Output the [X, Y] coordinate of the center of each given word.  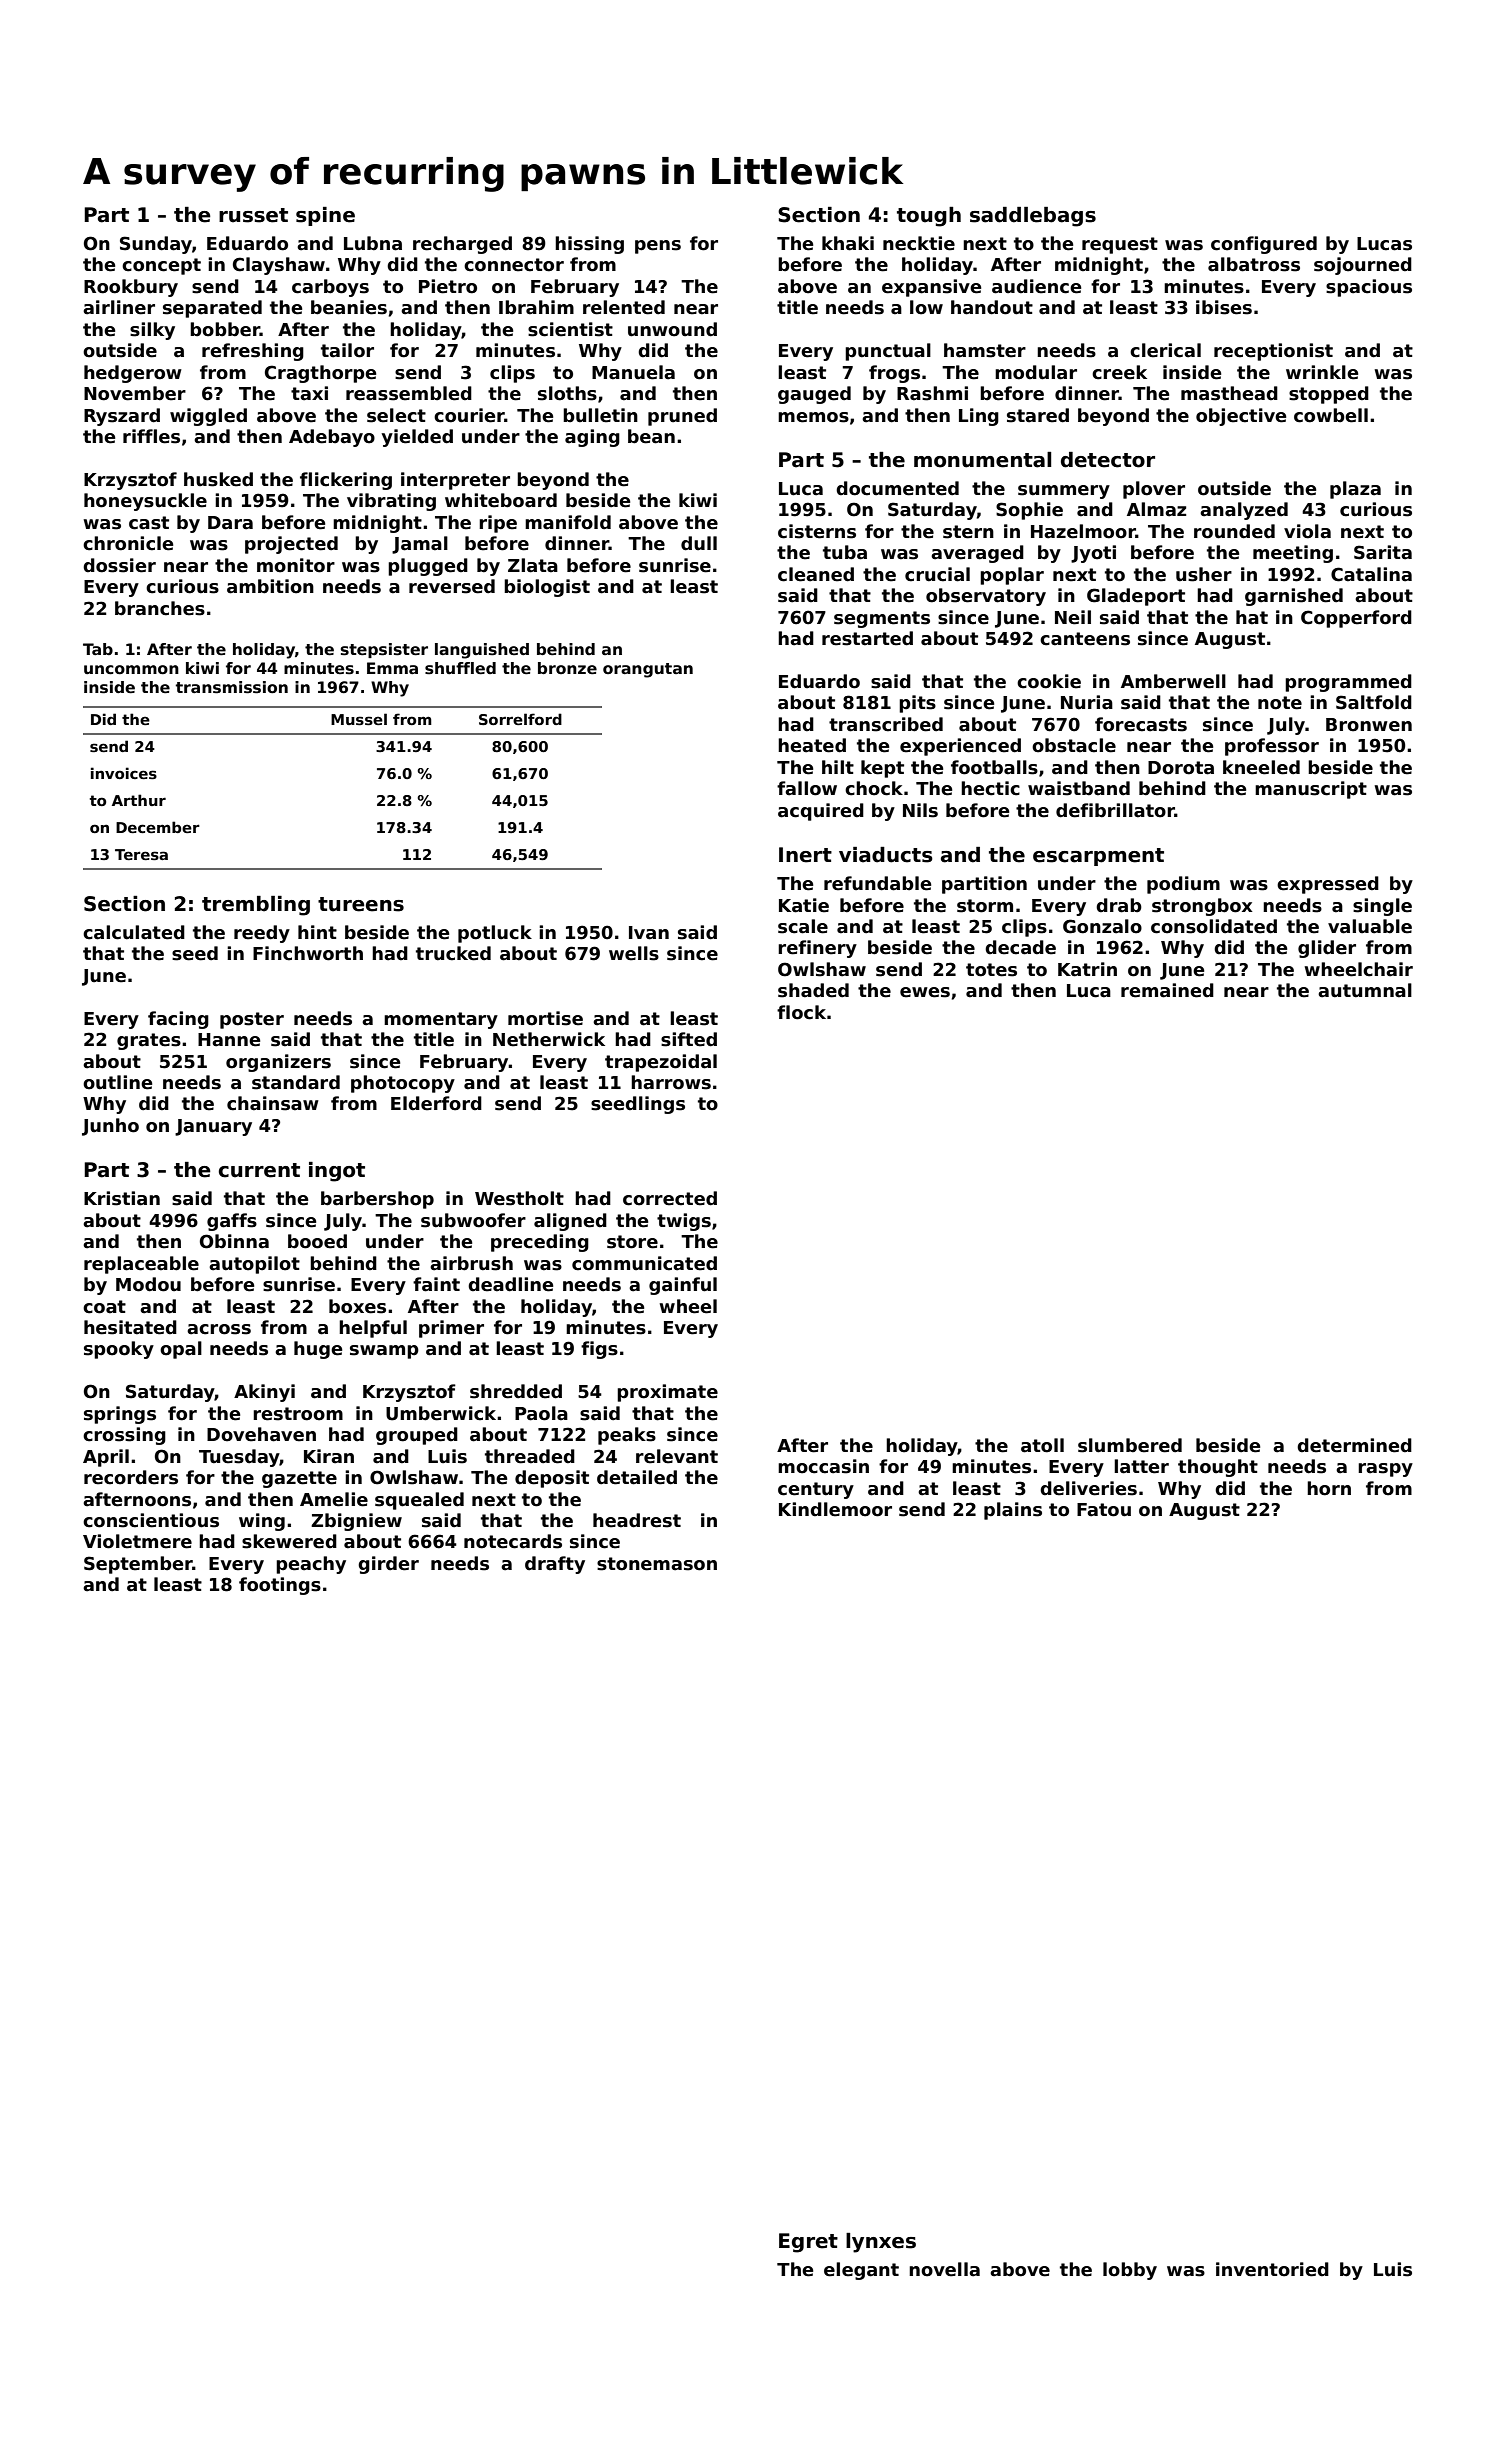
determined [1354, 1445]
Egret [808, 2243]
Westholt [519, 1198]
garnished [1294, 597]
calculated [134, 932]
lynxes [881, 2243]
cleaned [816, 574]
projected [291, 545]
